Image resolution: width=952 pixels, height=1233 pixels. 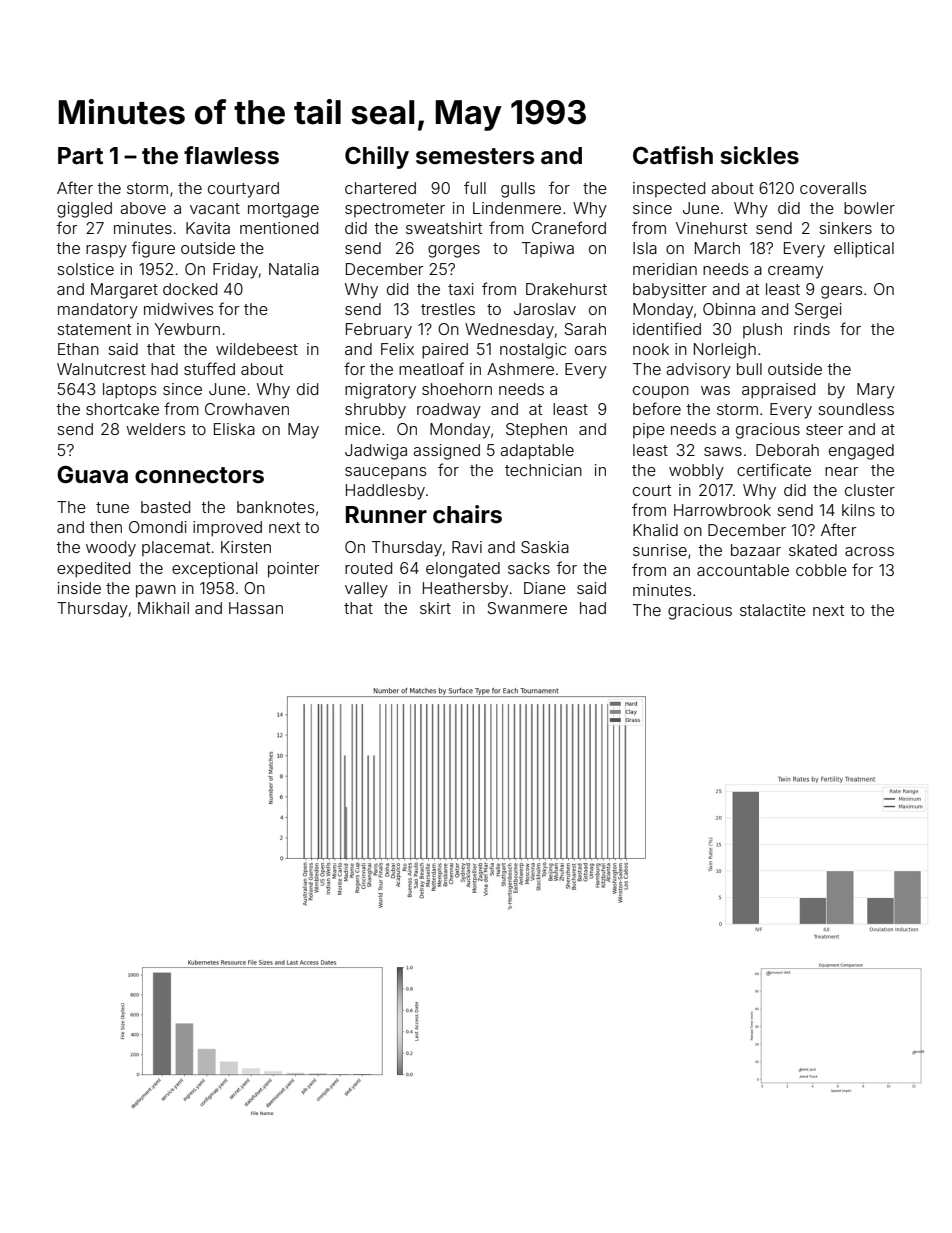 What do you see at coordinates (122, 409) in the screenshot?
I see `shortcake` at bounding box center [122, 409].
